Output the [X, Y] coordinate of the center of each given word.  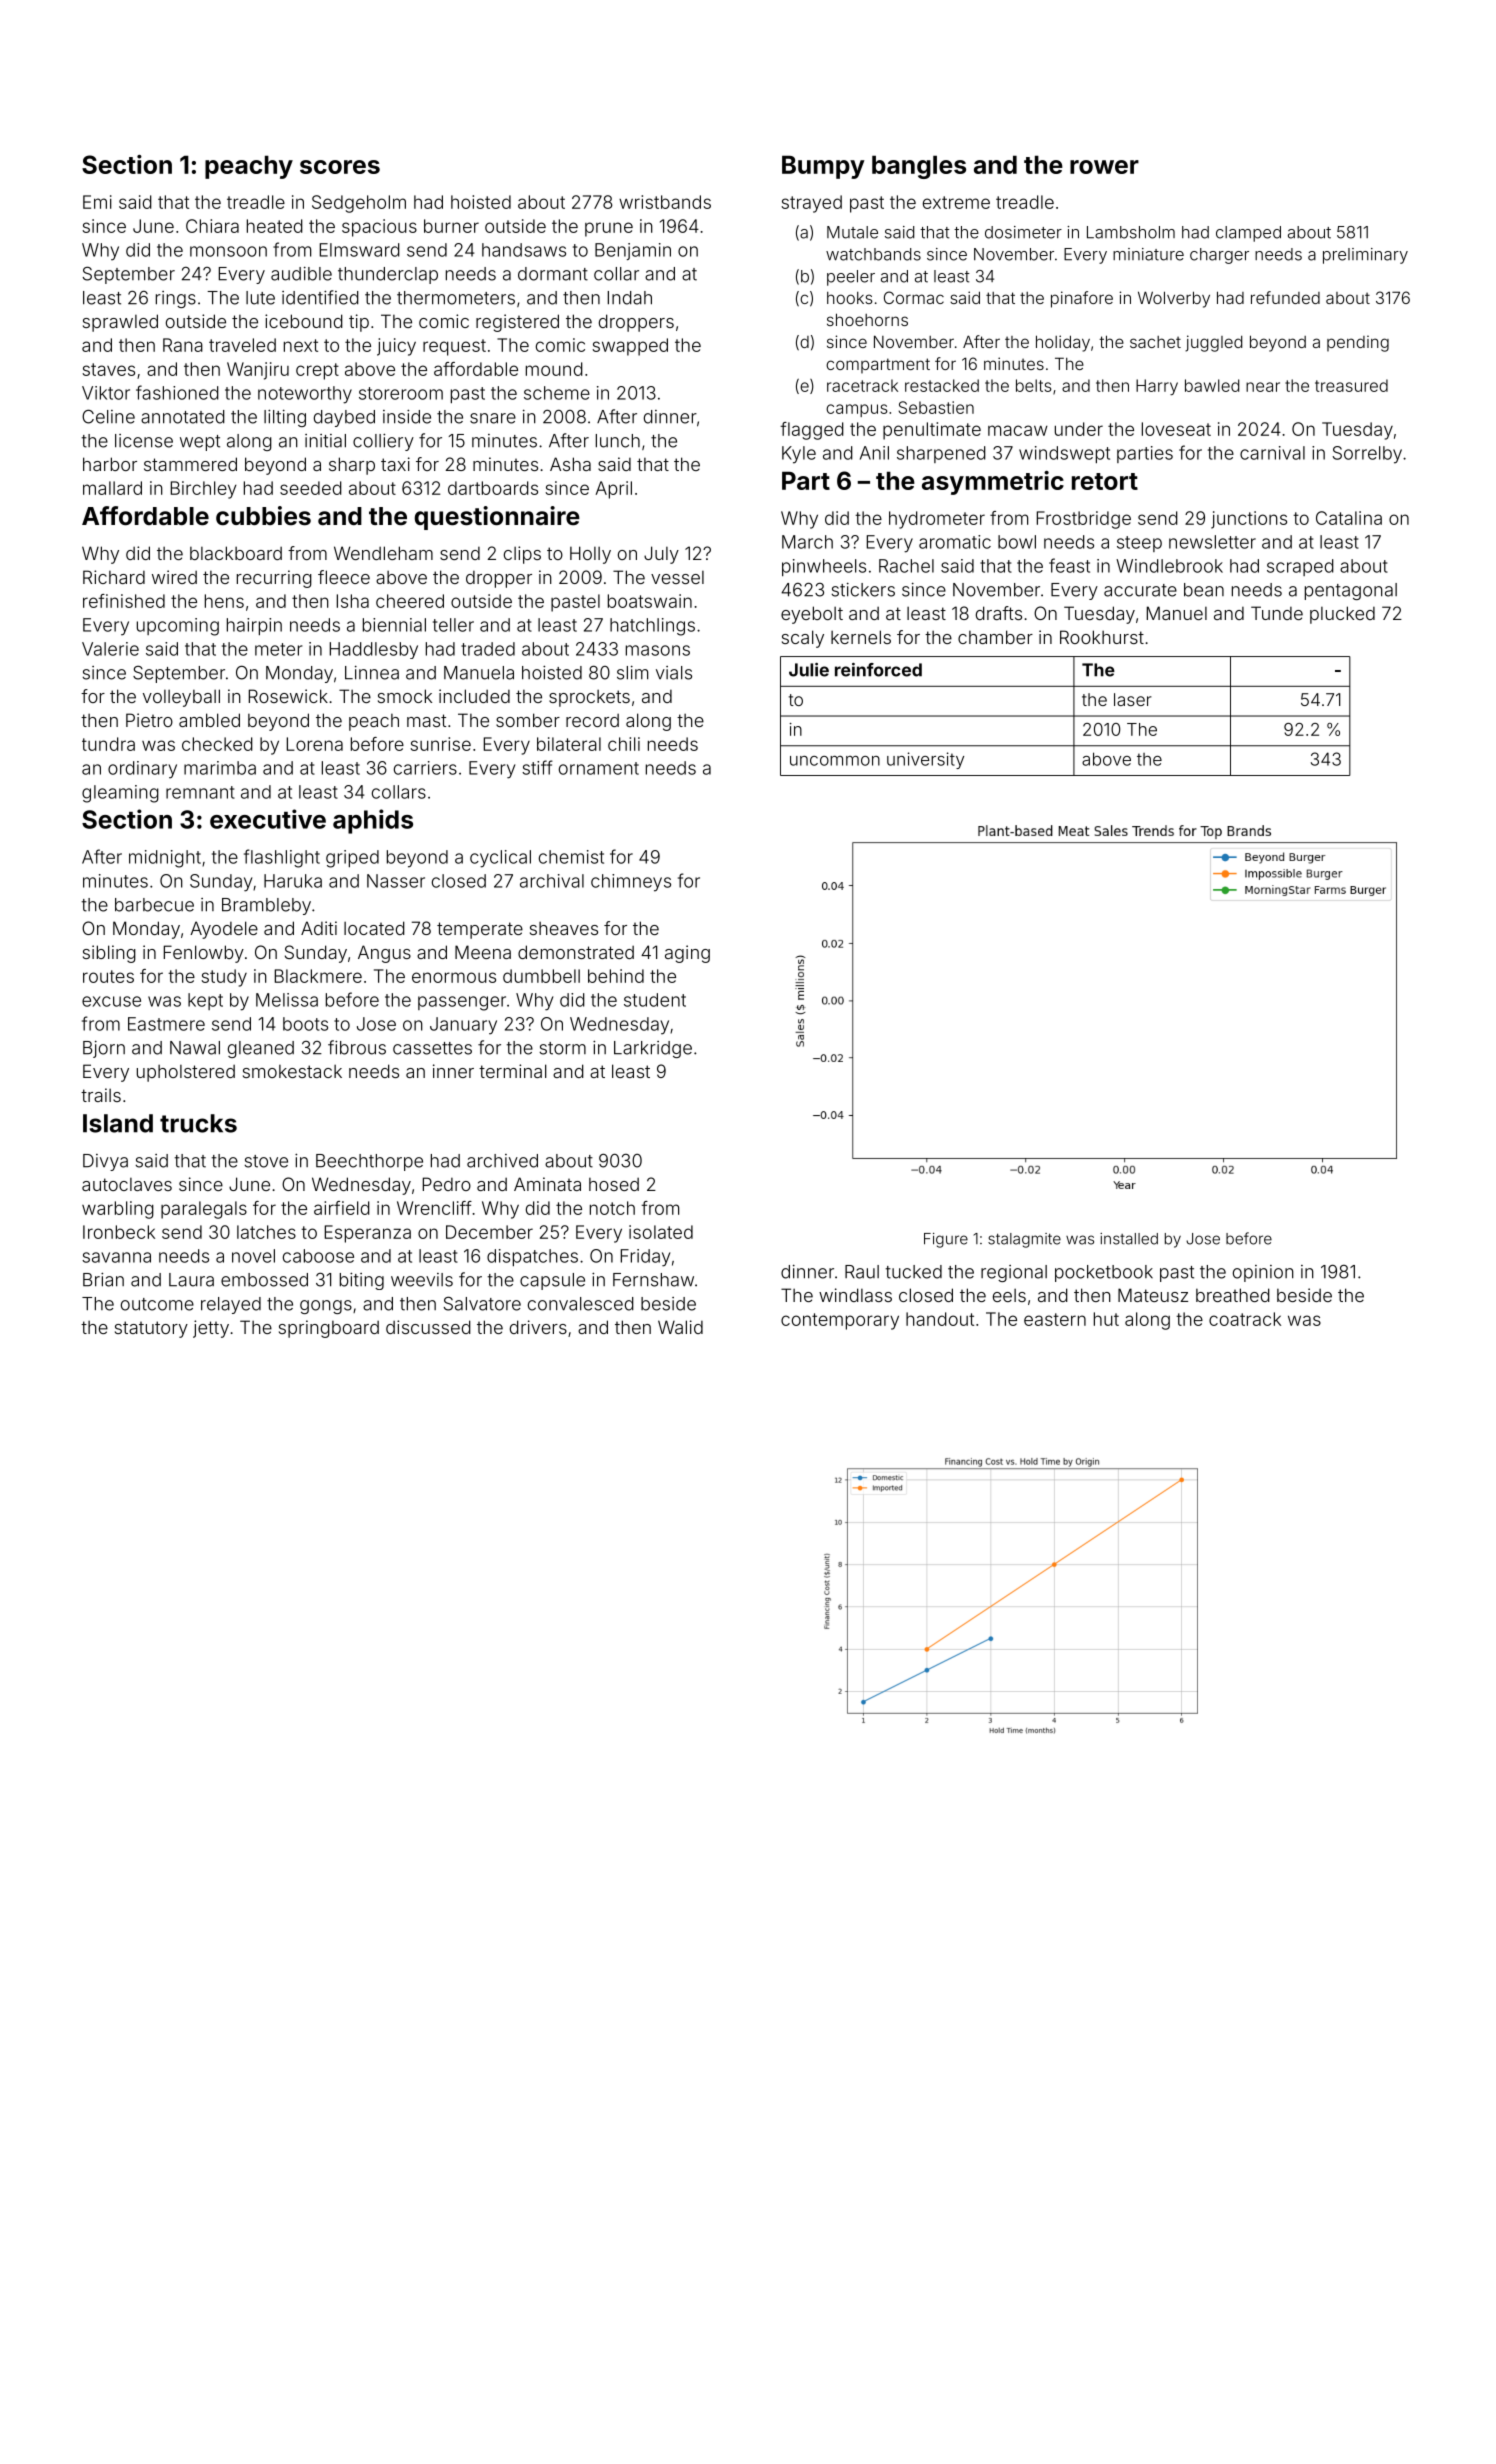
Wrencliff [434, 1208]
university [925, 760]
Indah [630, 298]
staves [108, 369]
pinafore [1082, 299]
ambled [209, 720]
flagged [812, 431]
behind [616, 976]
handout [940, 1319]
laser [1133, 699]
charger [1219, 256]
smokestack [292, 1071]
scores [340, 167]
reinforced [878, 670]
